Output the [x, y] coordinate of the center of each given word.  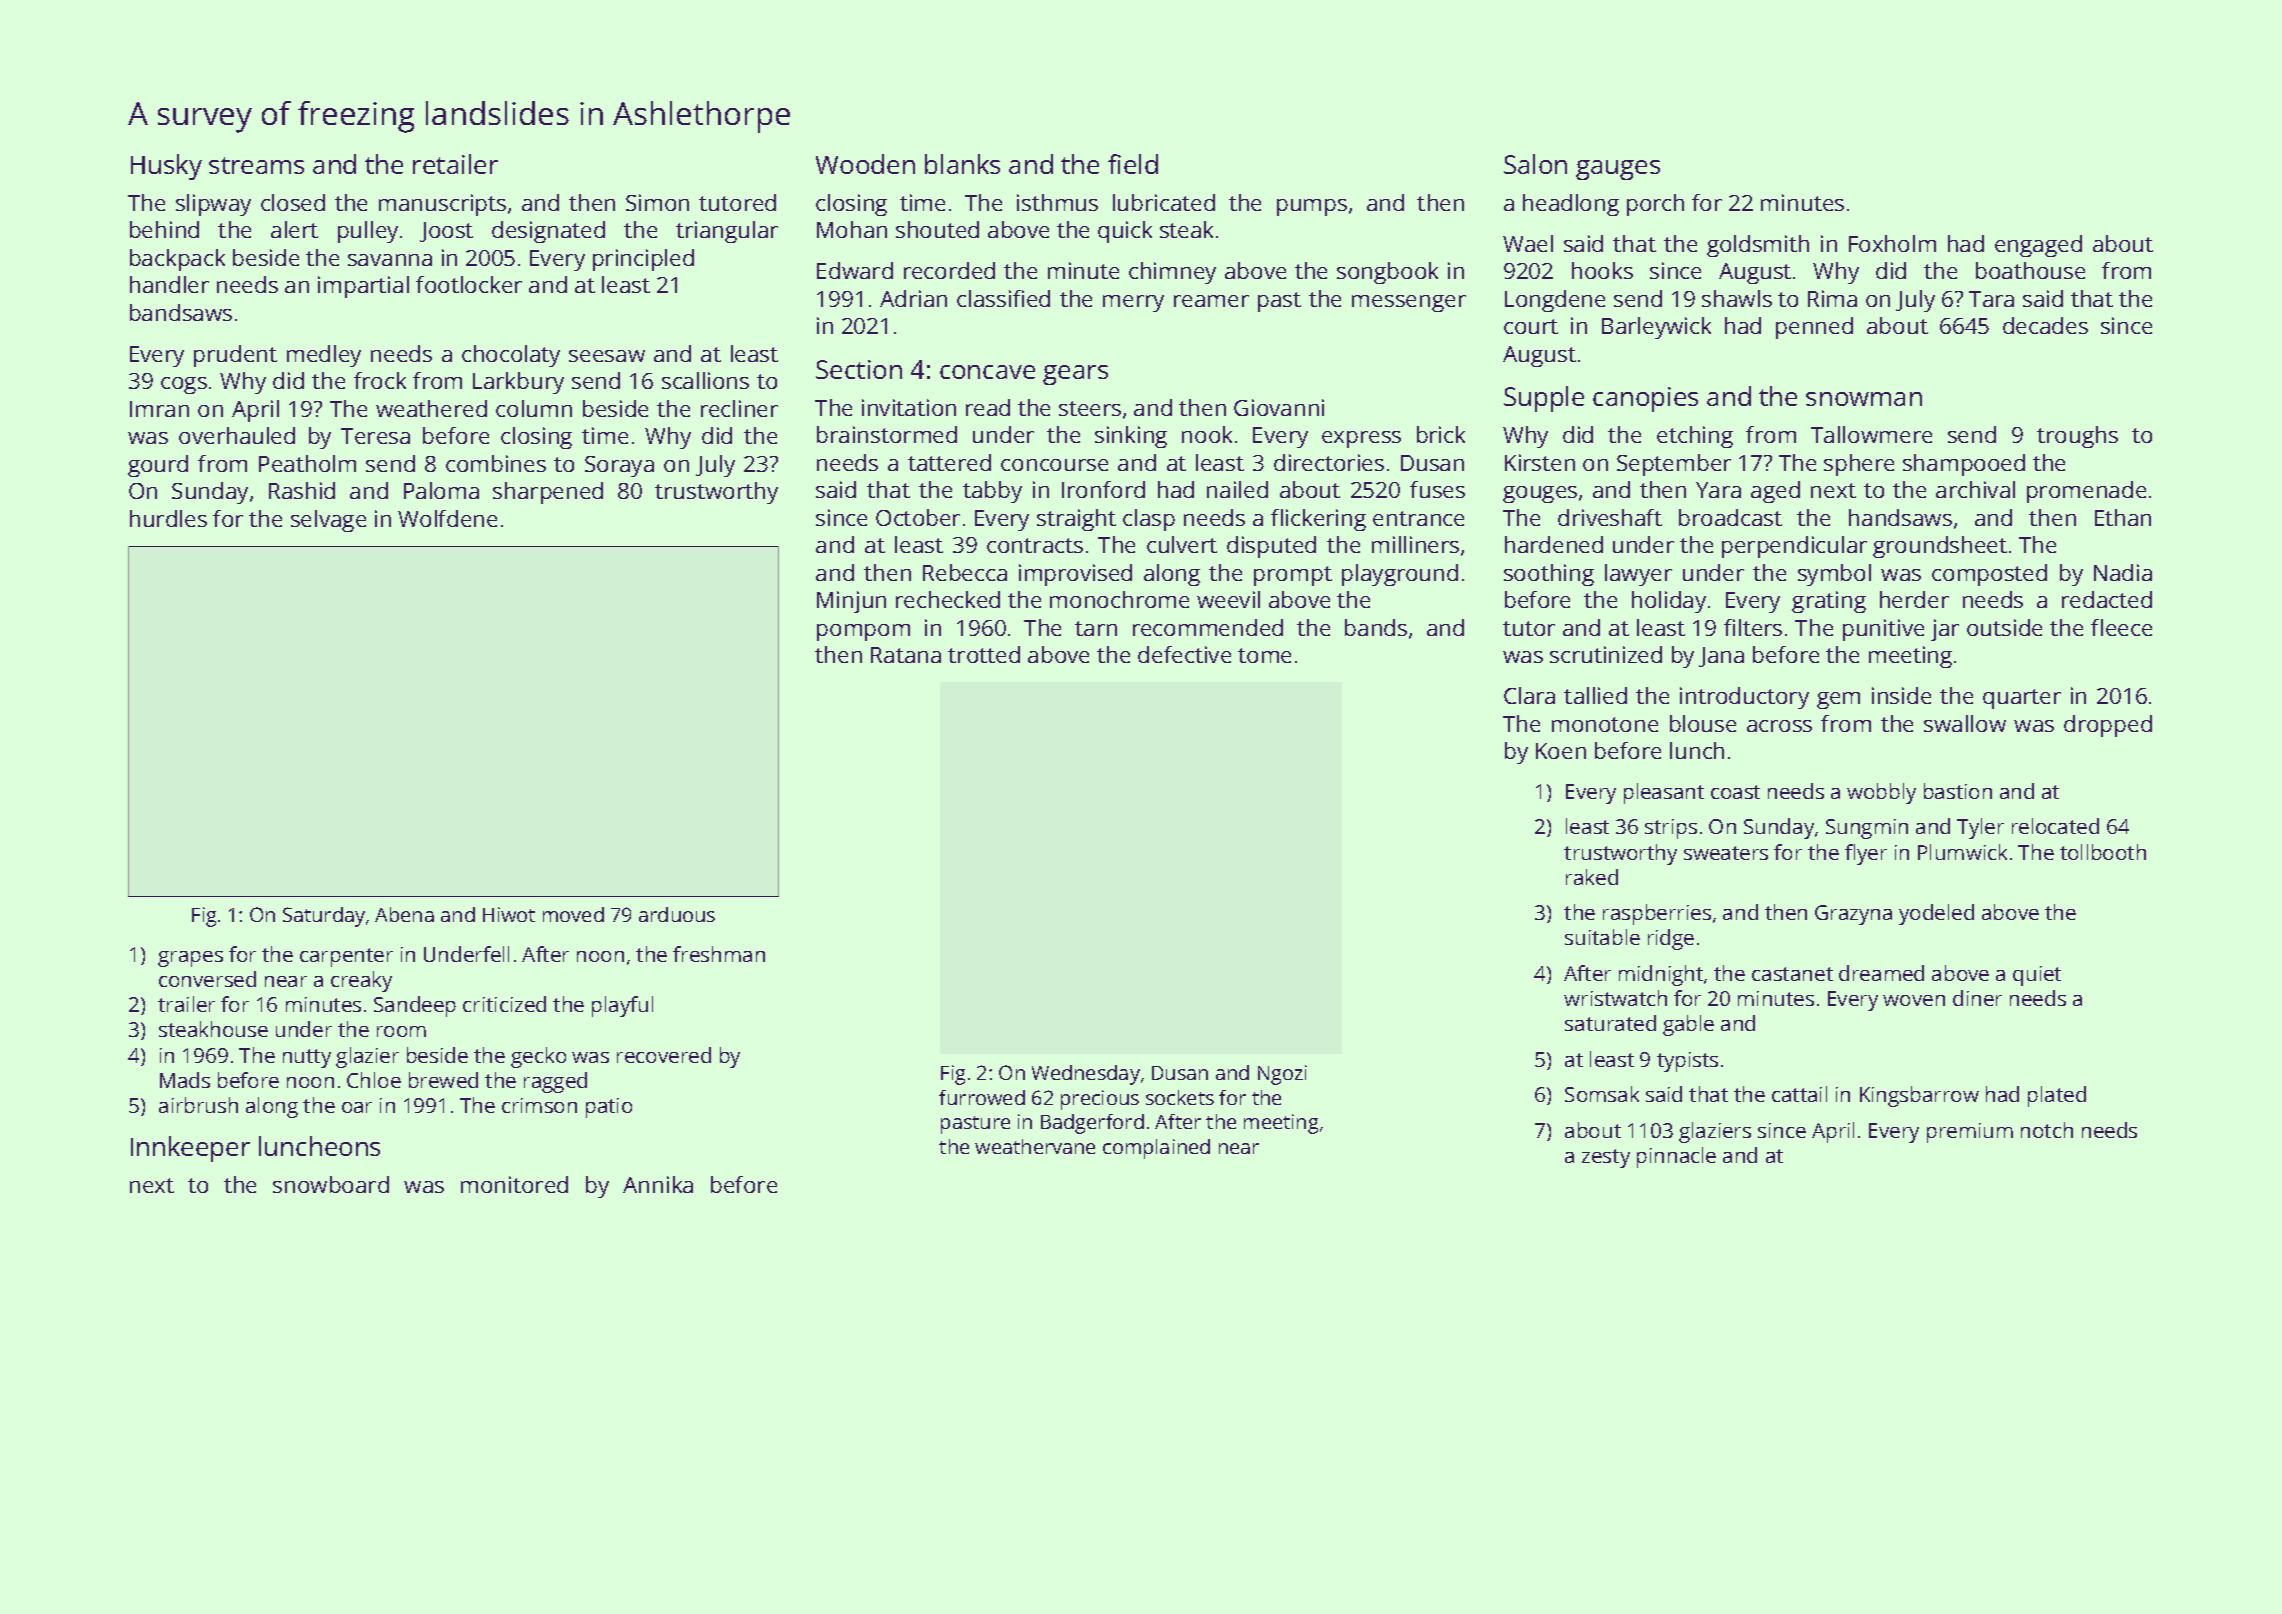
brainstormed [887, 434]
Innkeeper [190, 1149]
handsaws [1900, 517]
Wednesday [1086, 1075]
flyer [1866, 854]
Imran [159, 409]
